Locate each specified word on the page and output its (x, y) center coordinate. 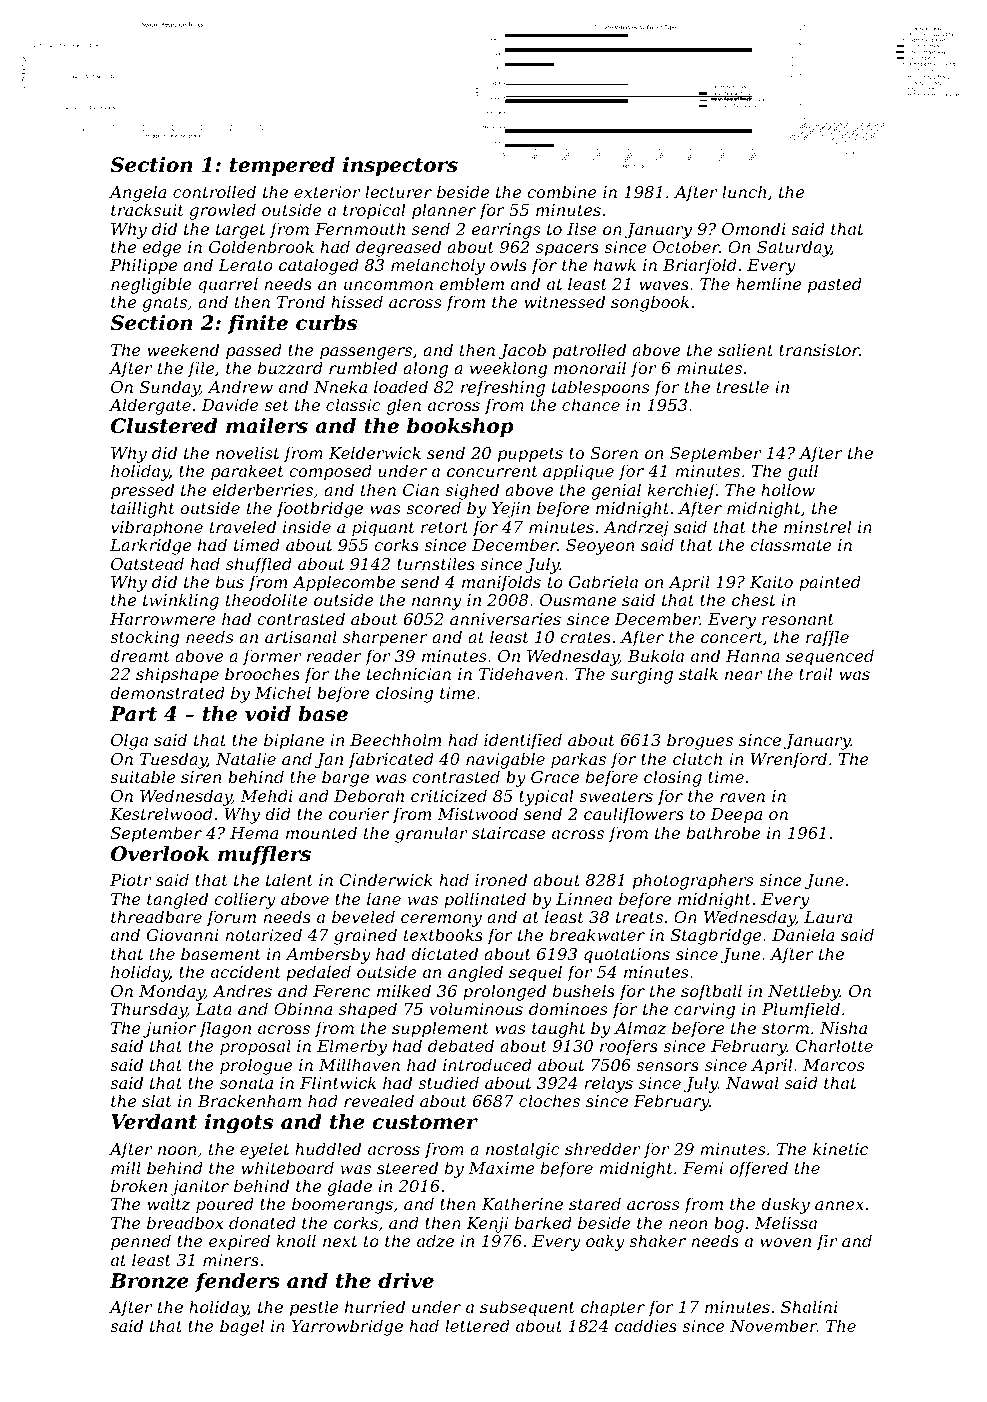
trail (815, 673)
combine (562, 191)
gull (803, 472)
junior (169, 1030)
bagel (242, 1327)
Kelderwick (375, 452)
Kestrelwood (161, 813)
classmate (791, 544)
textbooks (443, 934)
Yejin (511, 510)
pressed (142, 491)
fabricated (391, 760)
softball (711, 992)
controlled (214, 191)
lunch (744, 191)
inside (307, 526)
